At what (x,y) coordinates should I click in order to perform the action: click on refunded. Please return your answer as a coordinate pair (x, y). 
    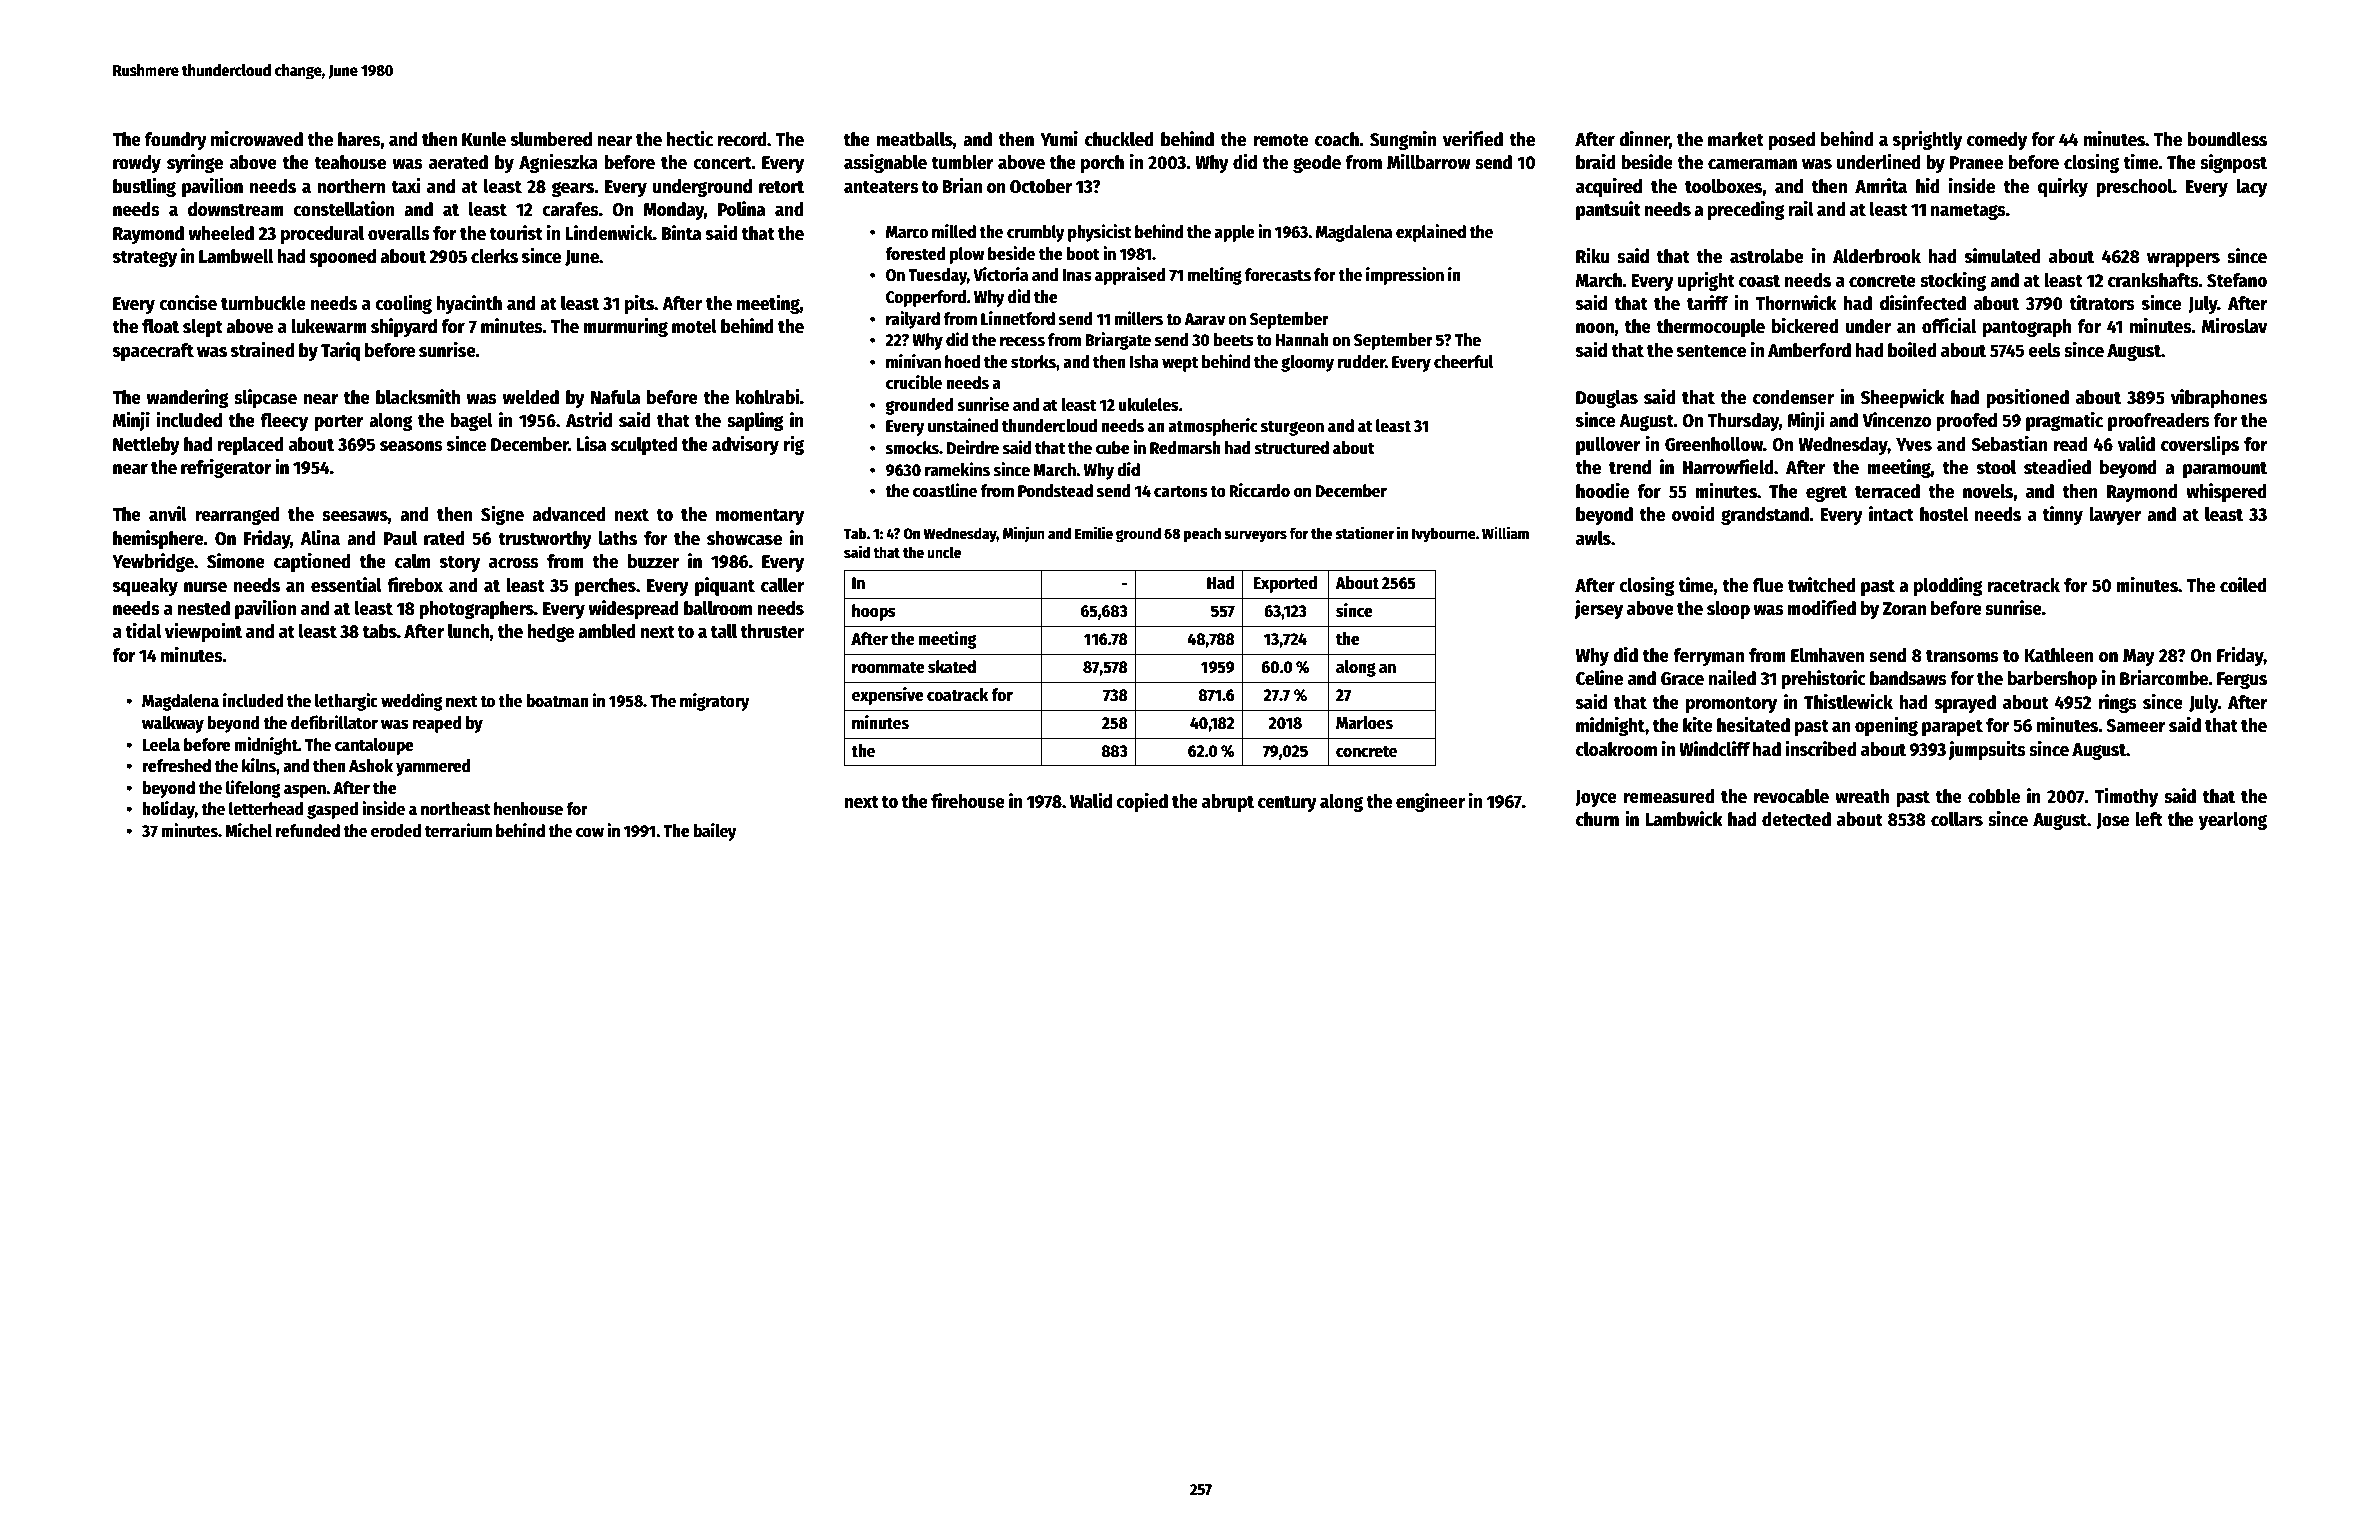
    Looking at the image, I should click on (307, 831).
